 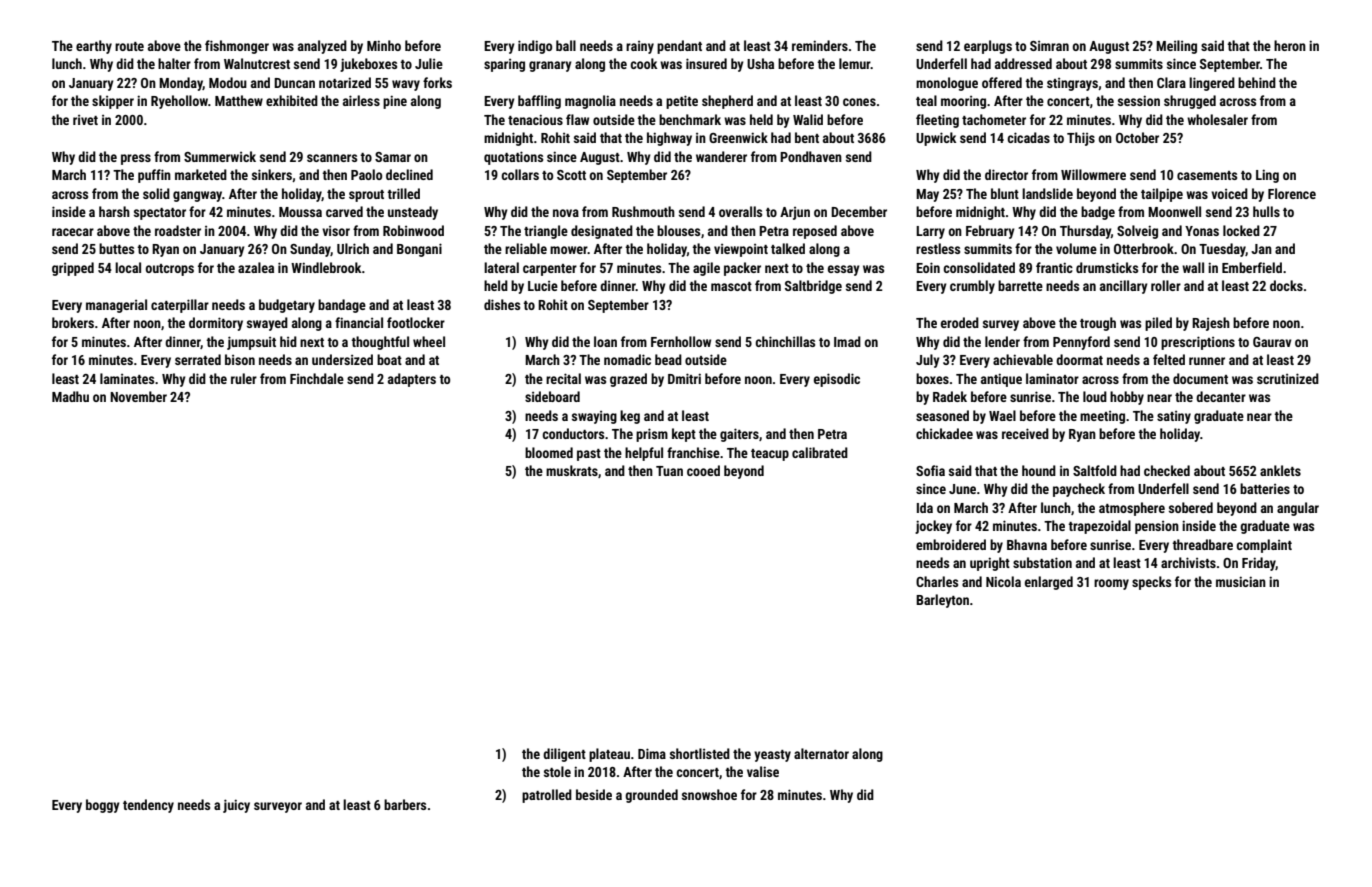 I want to click on reminders, so click(x=820, y=45).
